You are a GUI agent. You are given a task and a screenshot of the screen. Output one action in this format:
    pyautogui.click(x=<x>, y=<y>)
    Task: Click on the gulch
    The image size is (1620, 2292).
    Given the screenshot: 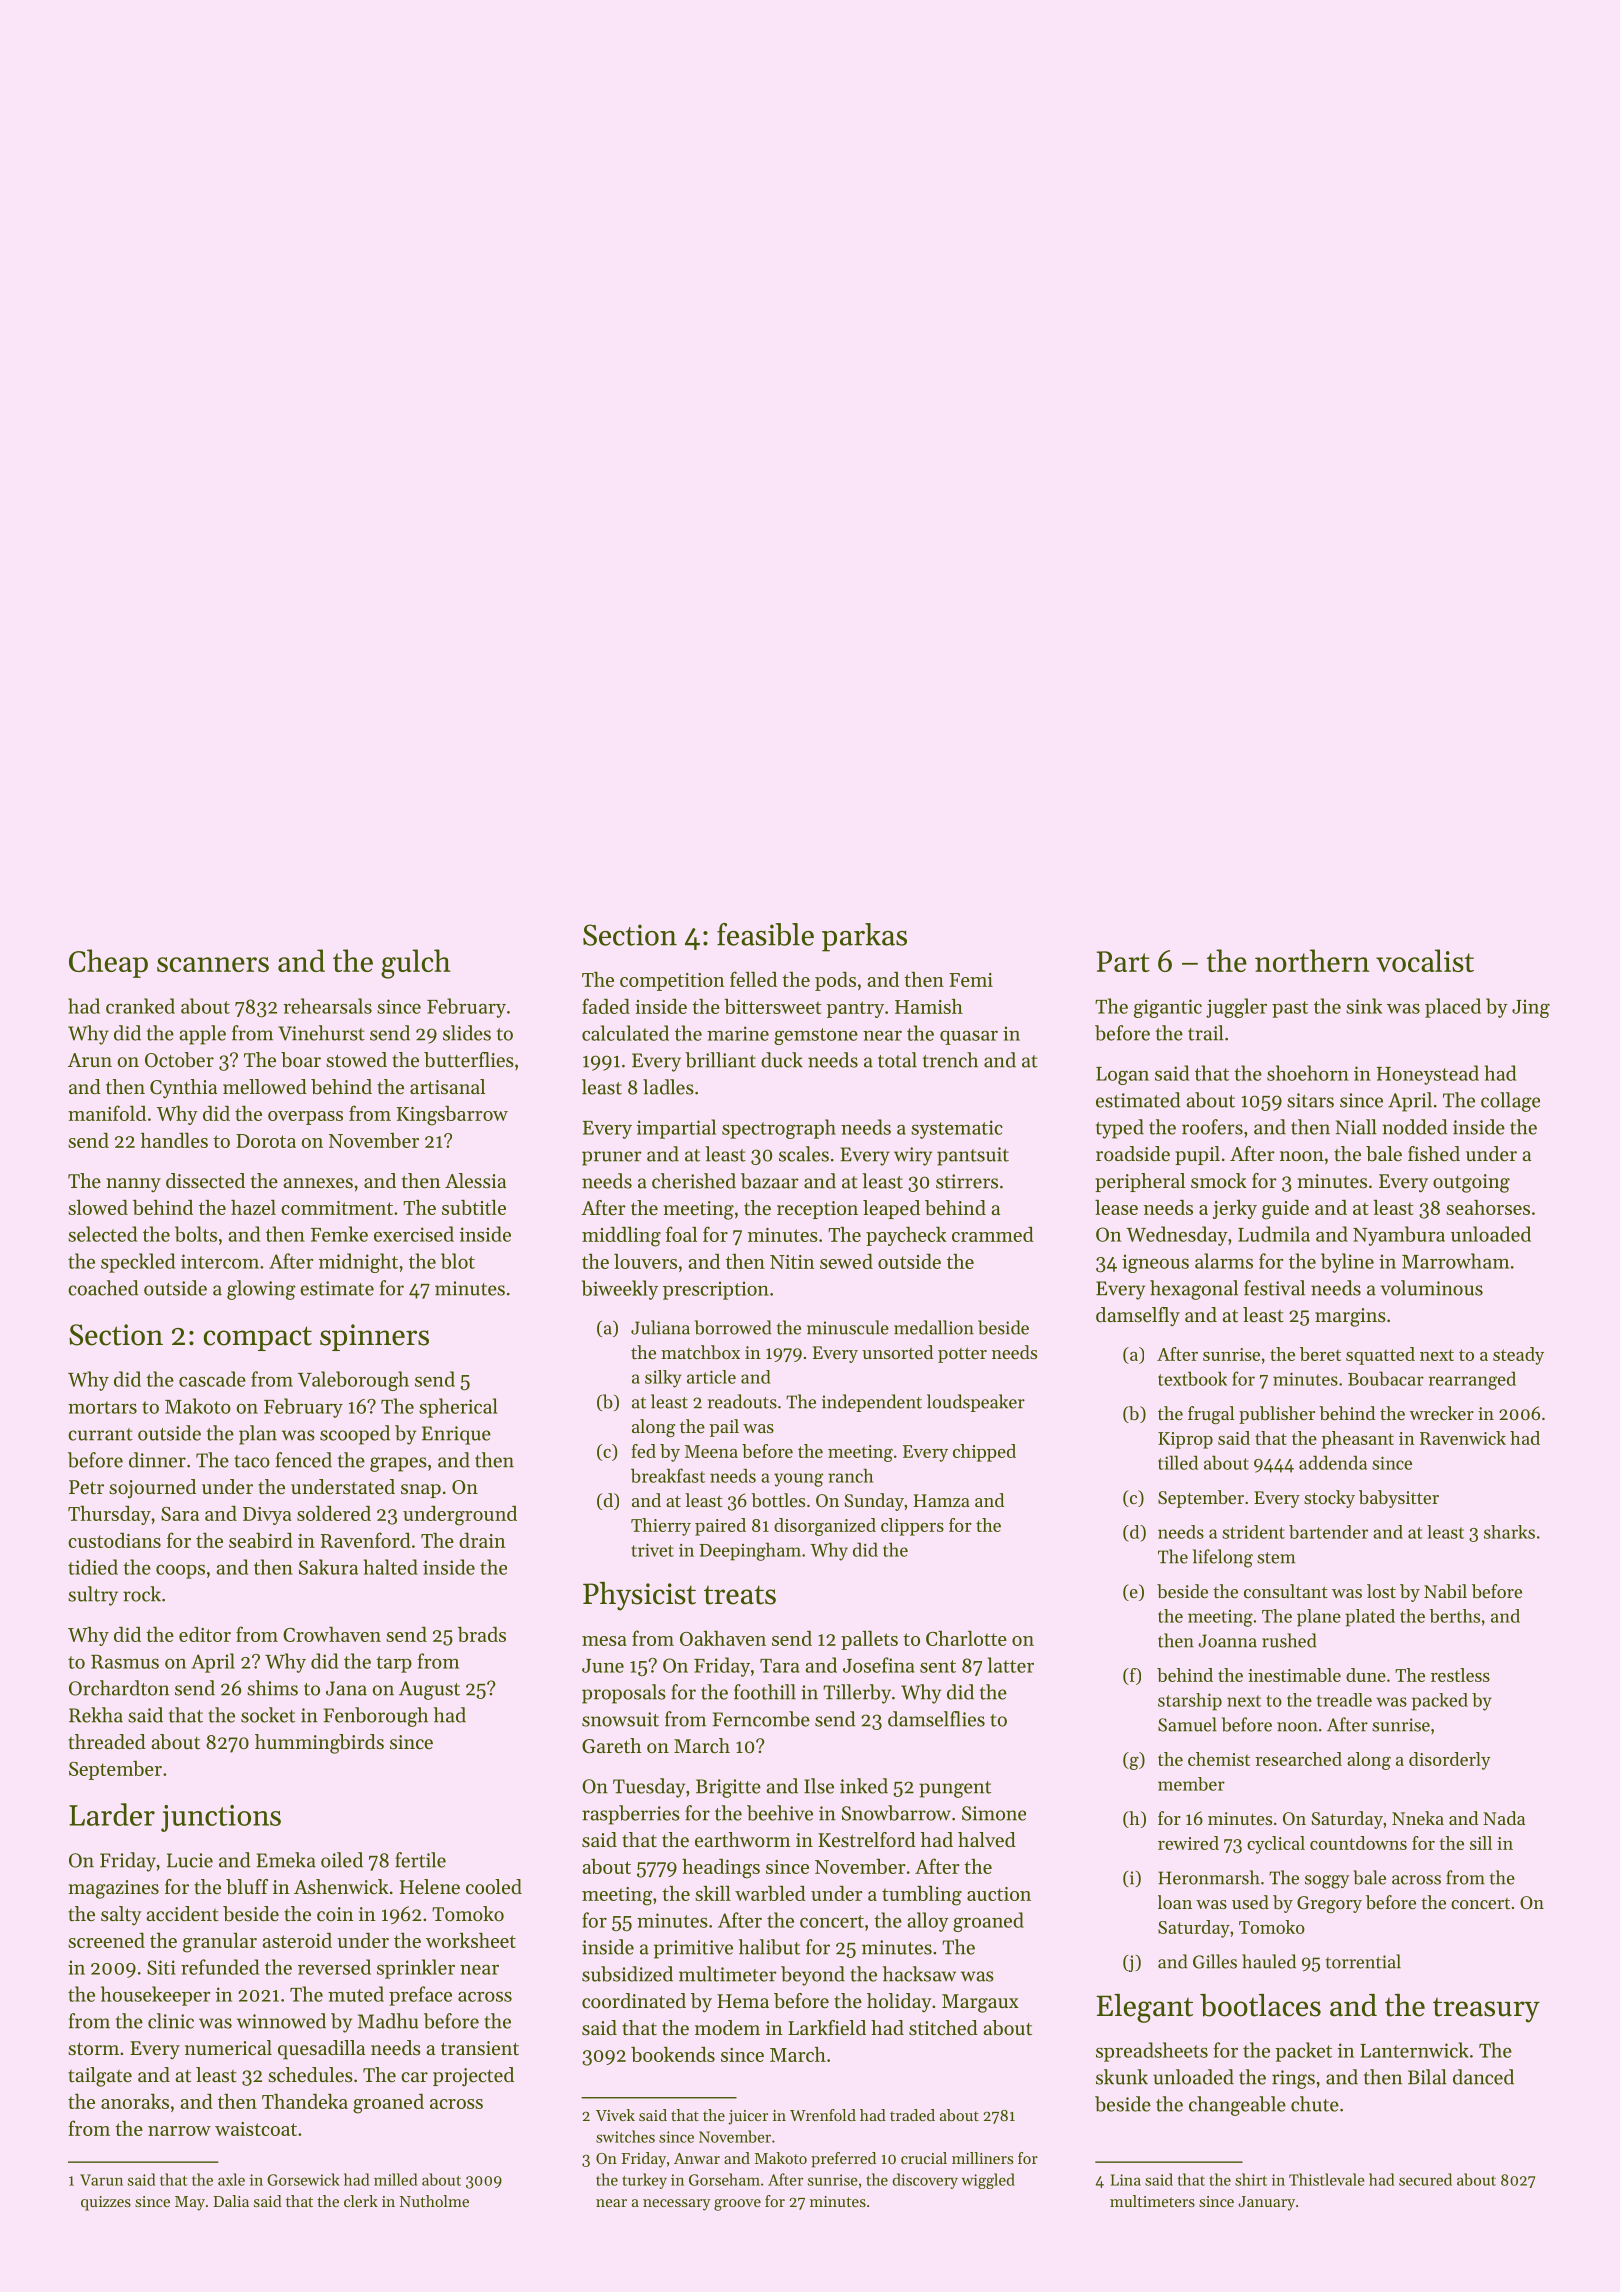 What is the action you would take?
    pyautogui.click(x=416, y=964)
